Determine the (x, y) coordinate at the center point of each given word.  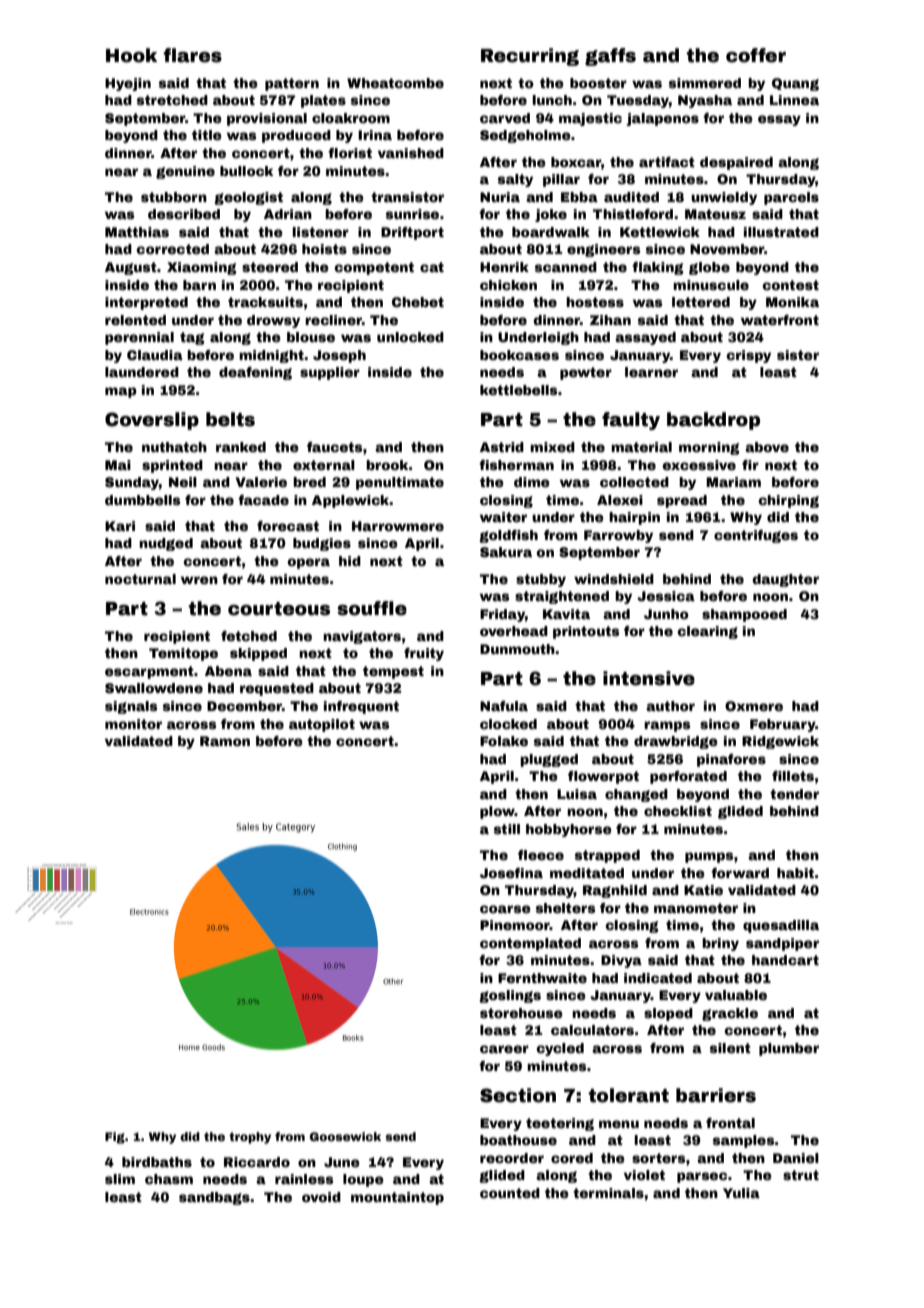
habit (795, 873)
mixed (552, 447)
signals (131, 707)
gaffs (610, 57)
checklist (678, 811)
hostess (595, 302)
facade (263, 500)
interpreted (146, 303)
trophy (250, 1138)
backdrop (713, 421)
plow (497, 812)
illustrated (781, 232)
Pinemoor (515, 925)
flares (192, 55)
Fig (115, 1138)
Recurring (530, 57)
